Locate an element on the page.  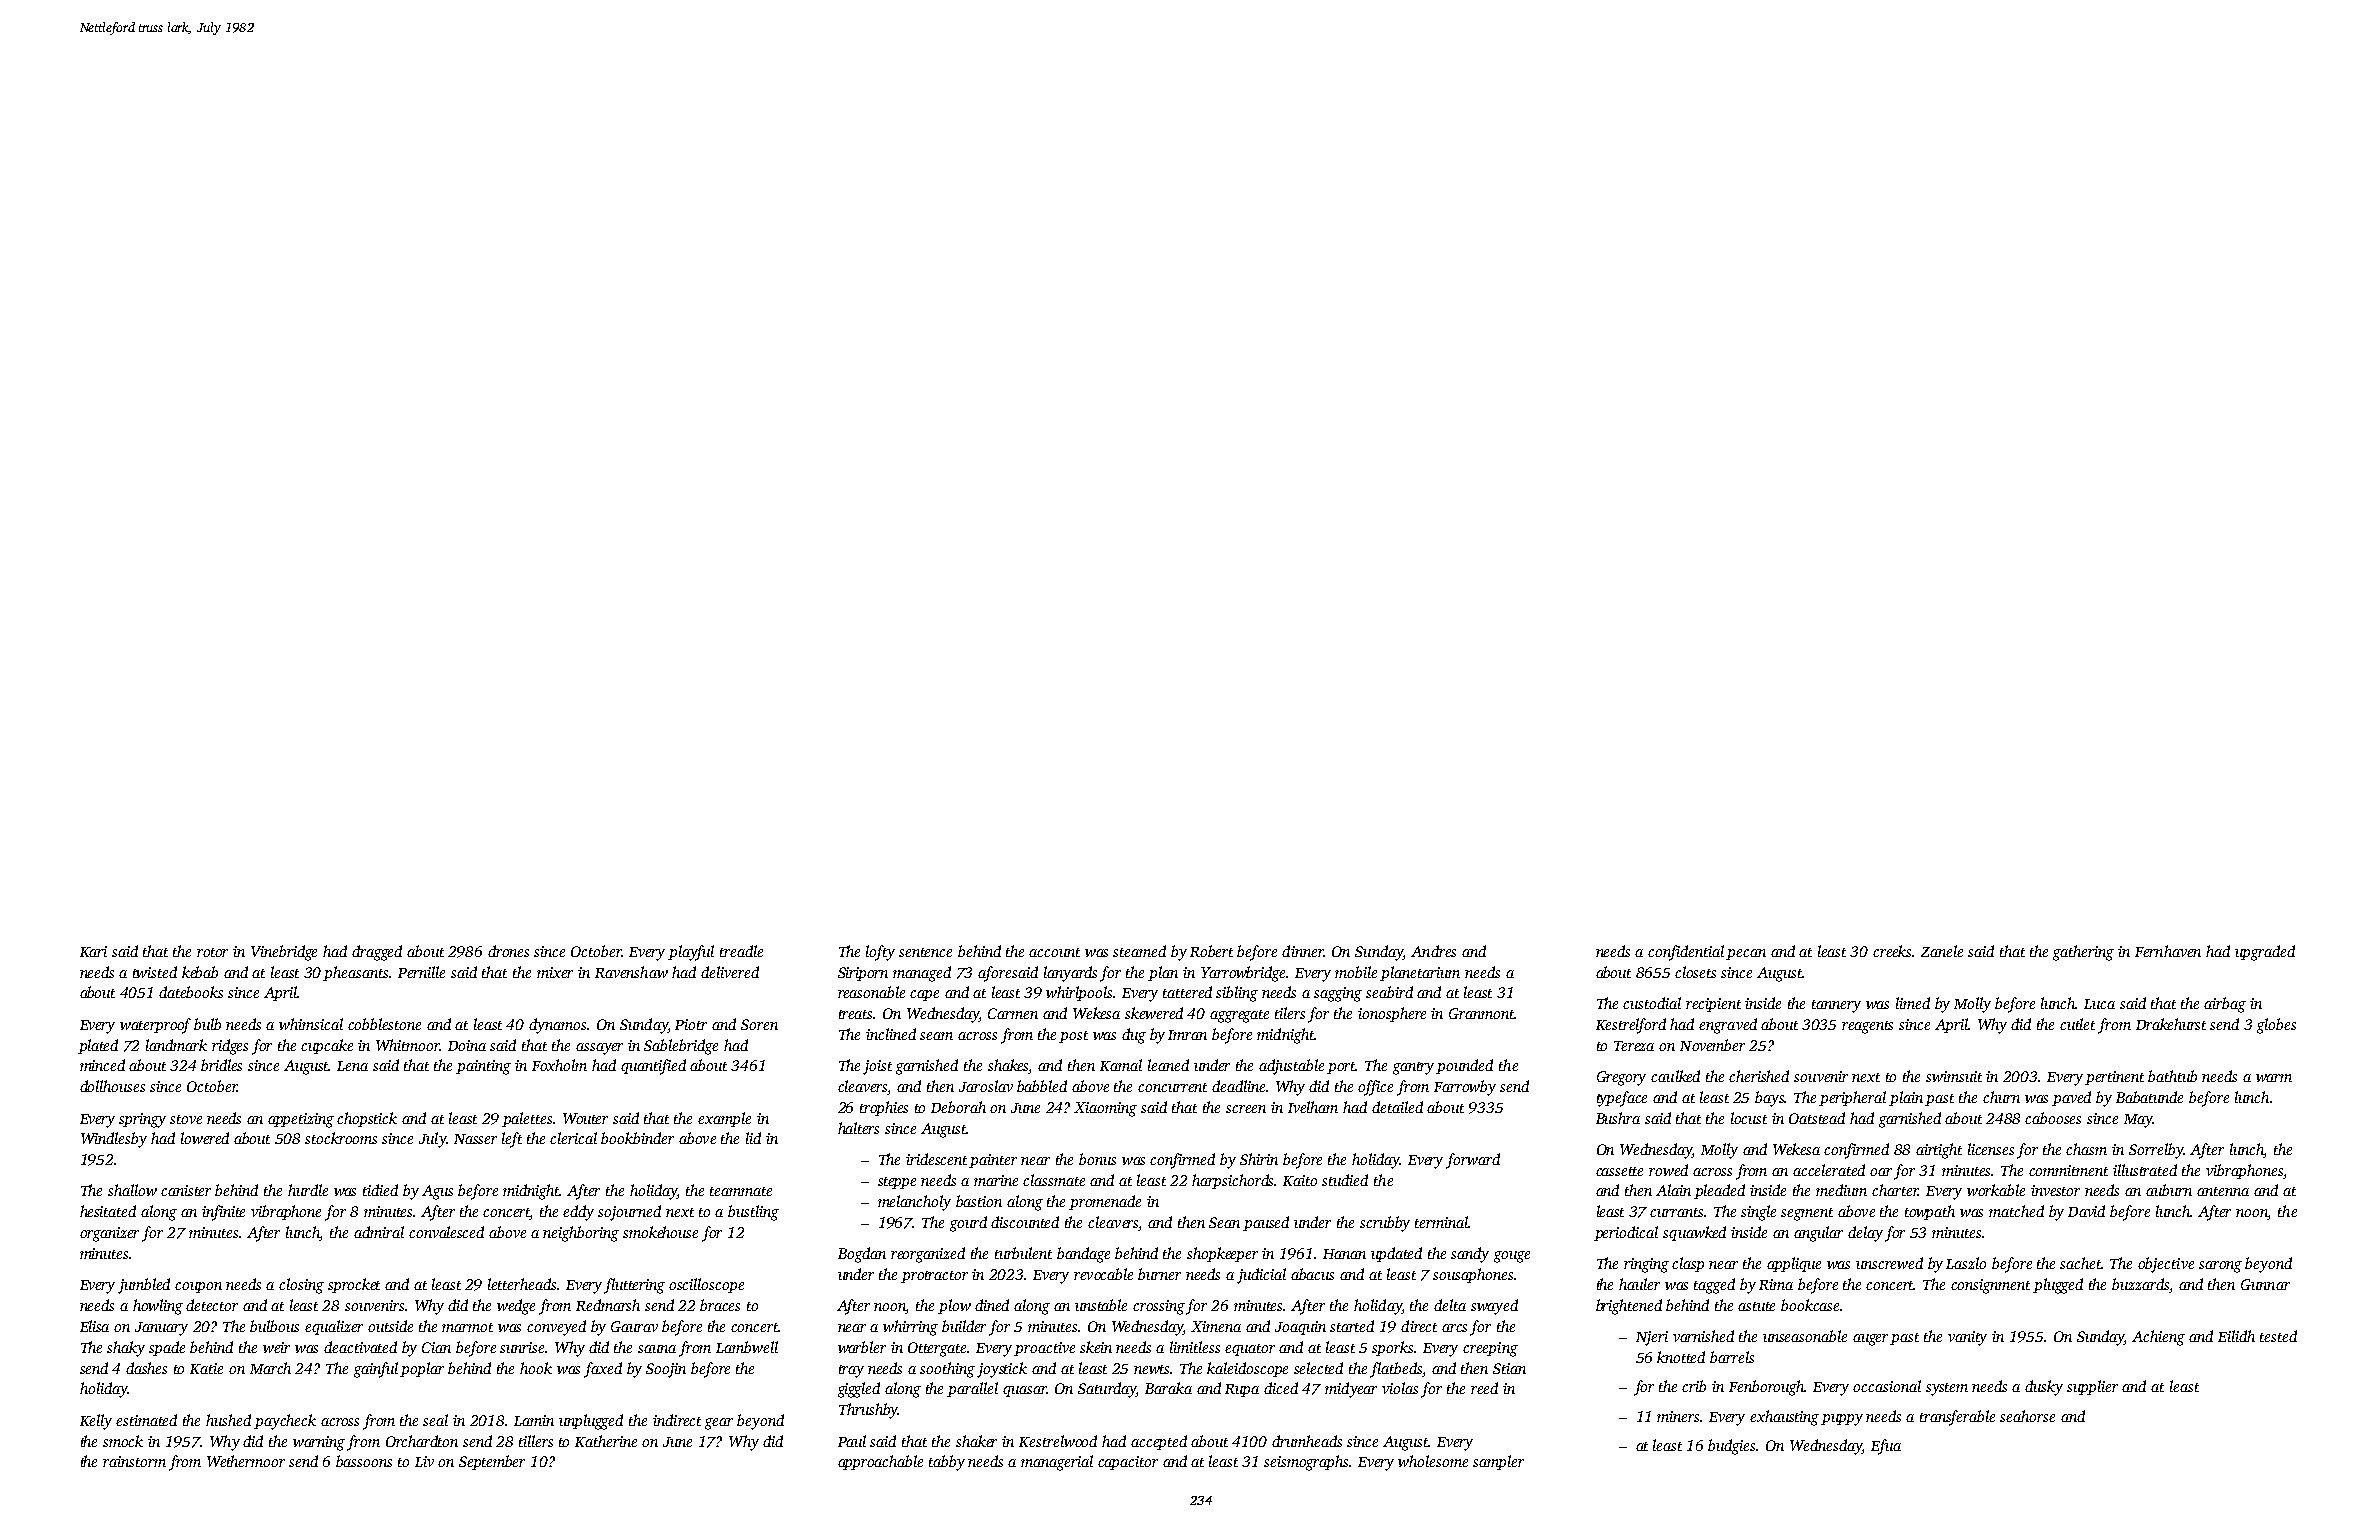
appetizing is located at coordinates (301, 1120).
